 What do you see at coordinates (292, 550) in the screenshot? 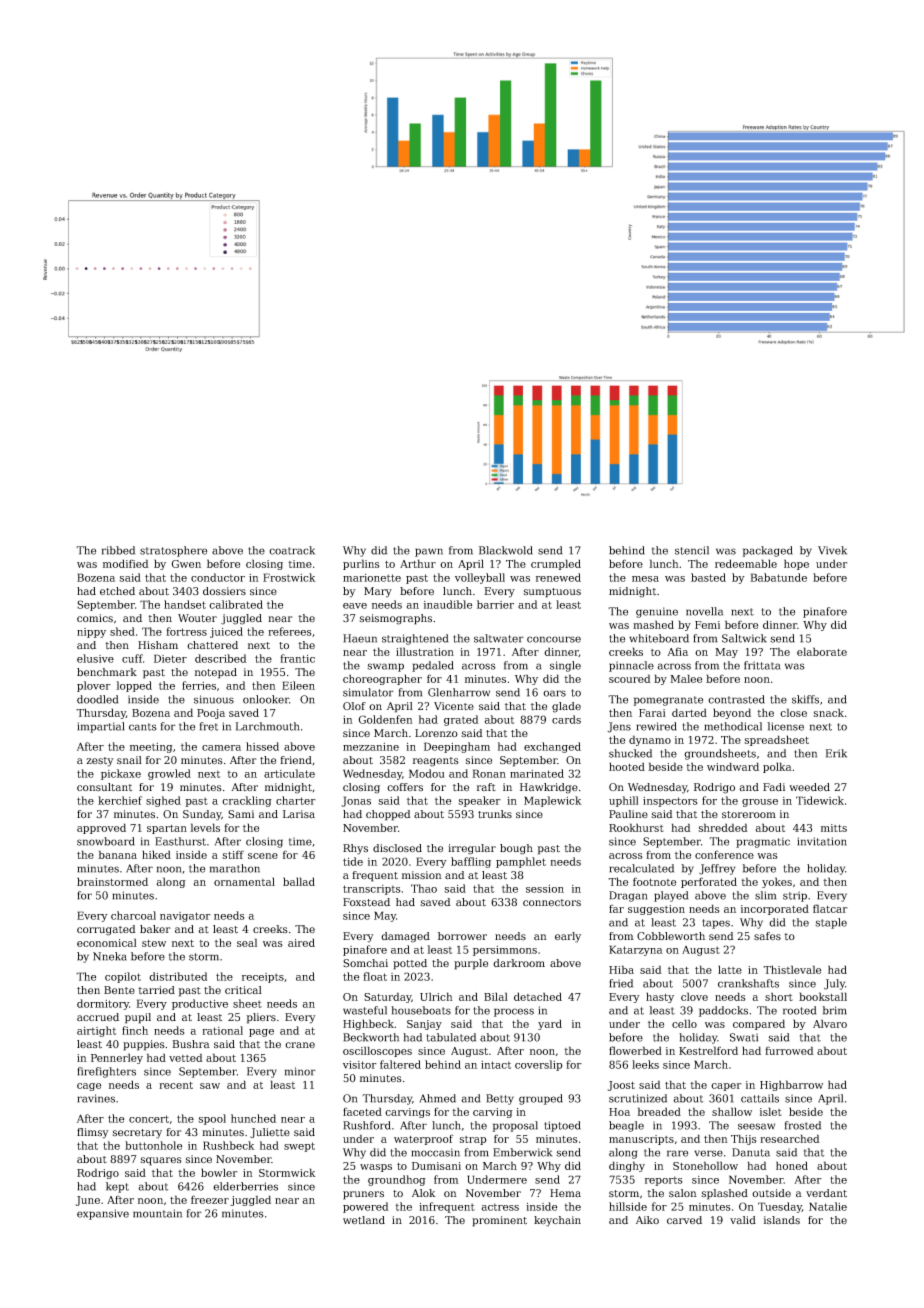
I see `coatrack` at bounding box center [292, 550].
